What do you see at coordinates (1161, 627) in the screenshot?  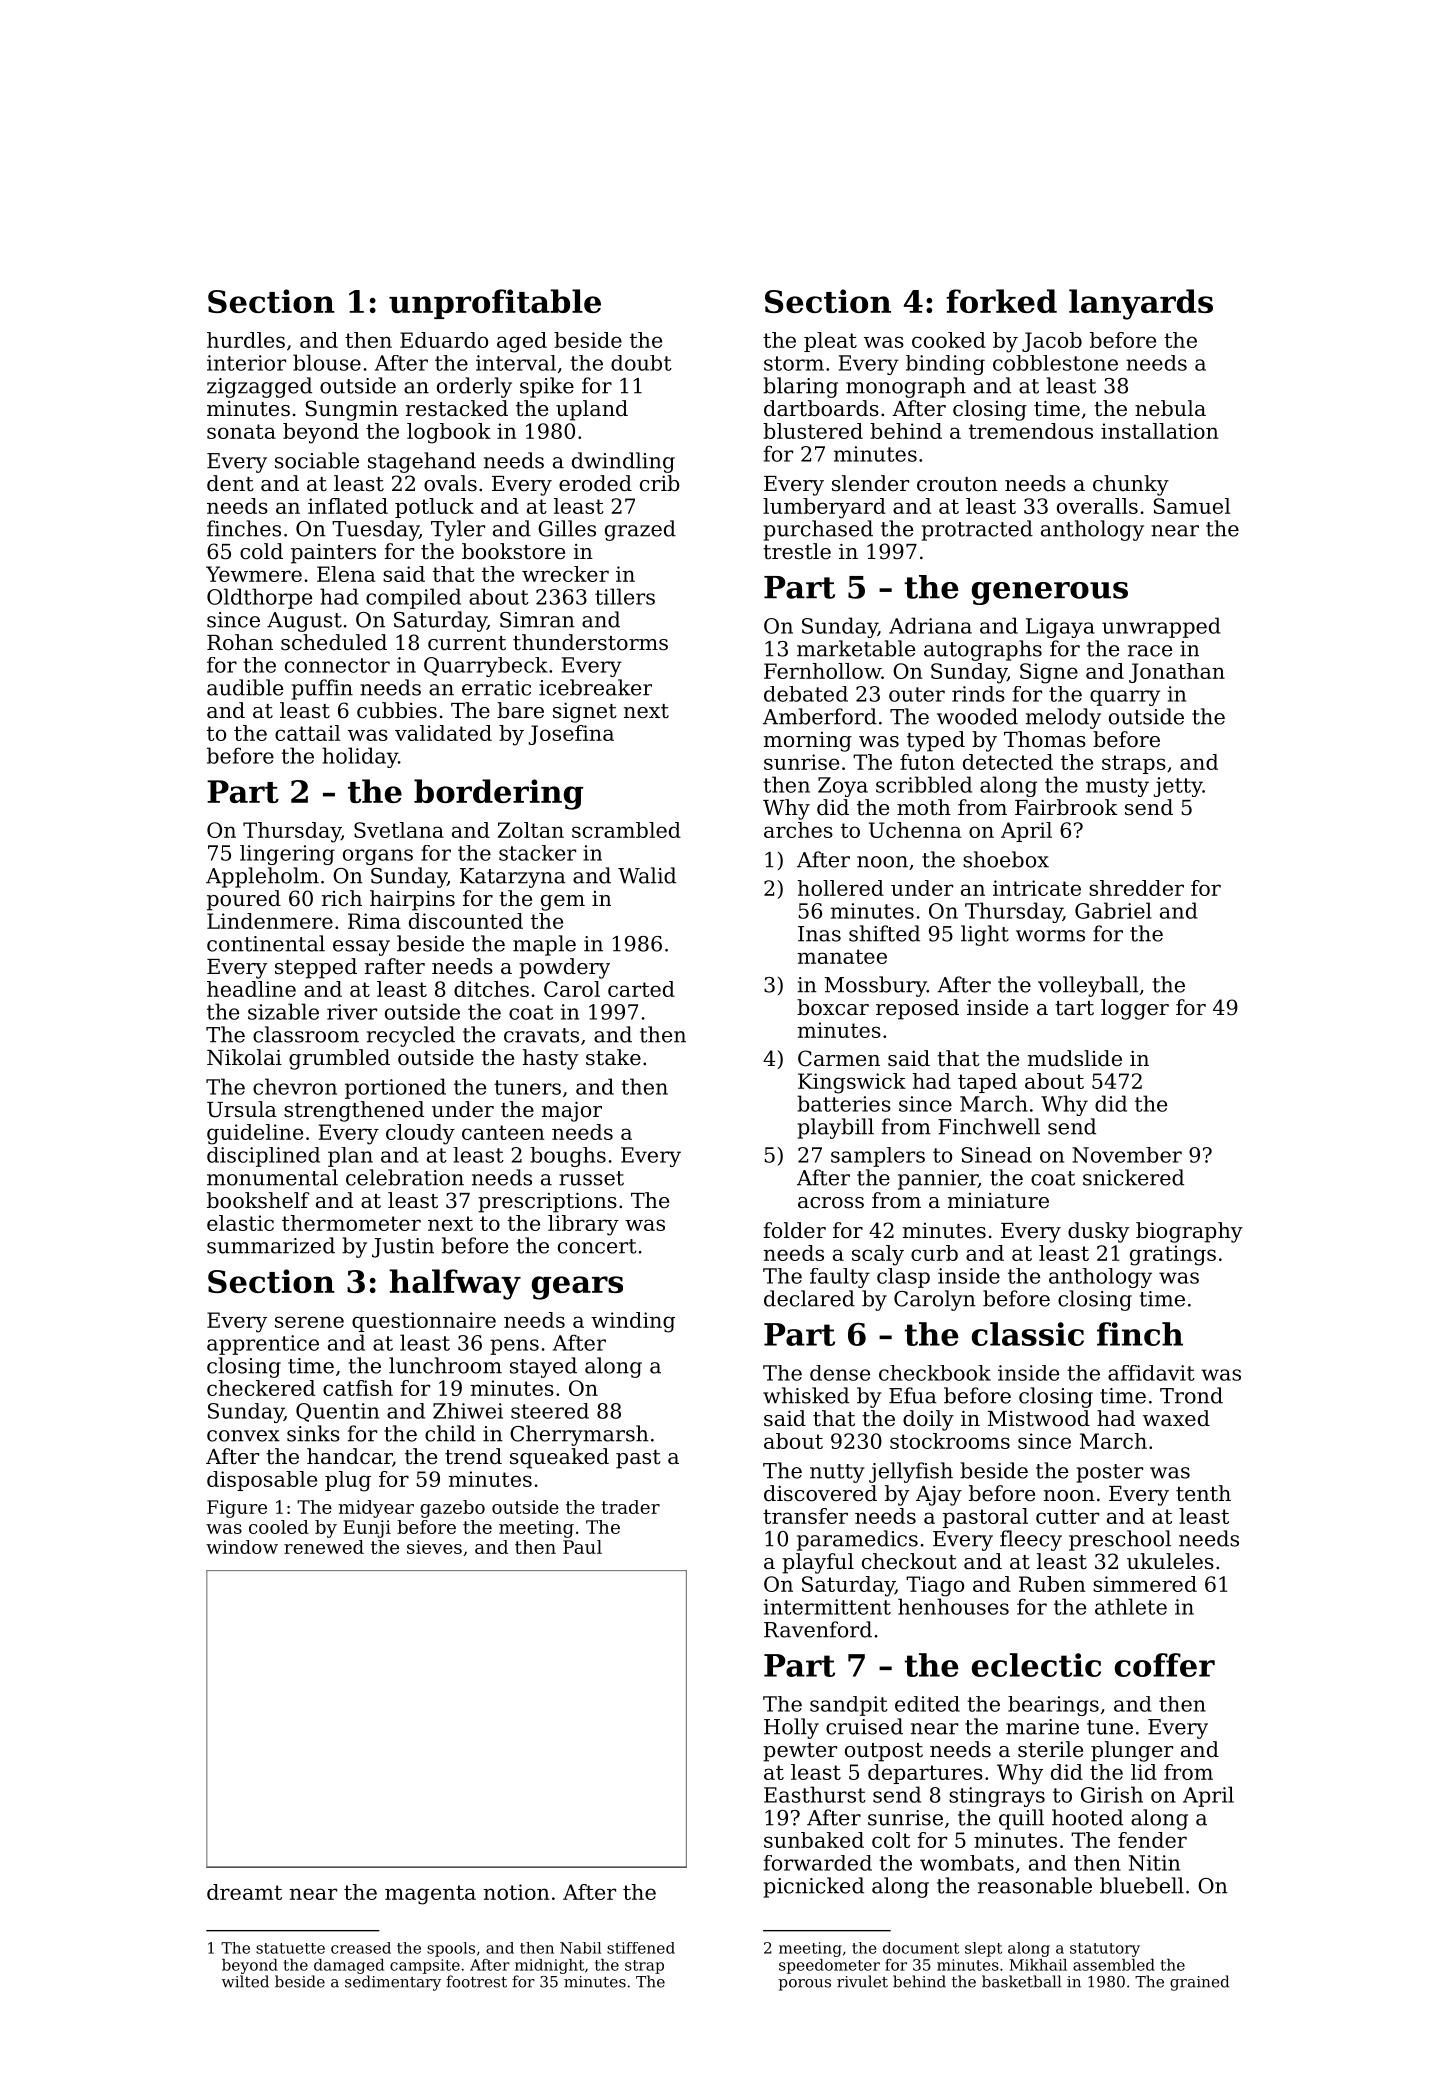 I see `unwrapped` at bounding box center [1161, 627].
